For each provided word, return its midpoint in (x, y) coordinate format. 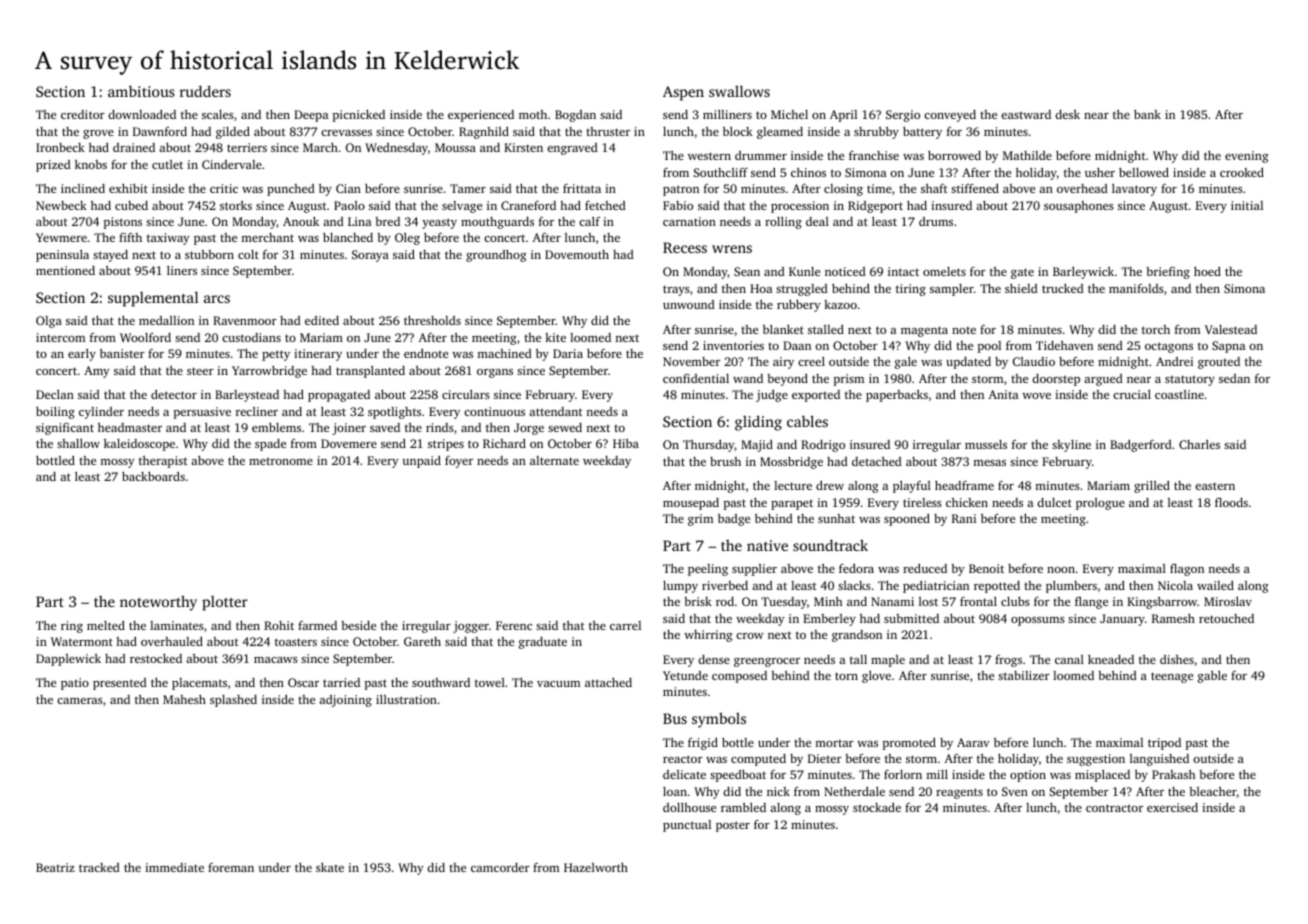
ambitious (141, 91)
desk (1067, 114)
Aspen (683, 93)
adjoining (345, 701)
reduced (925, 568)
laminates (177, 625)
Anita (1003, 394)
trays (676, 290)
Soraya (370, 256)
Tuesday (784, 603)
